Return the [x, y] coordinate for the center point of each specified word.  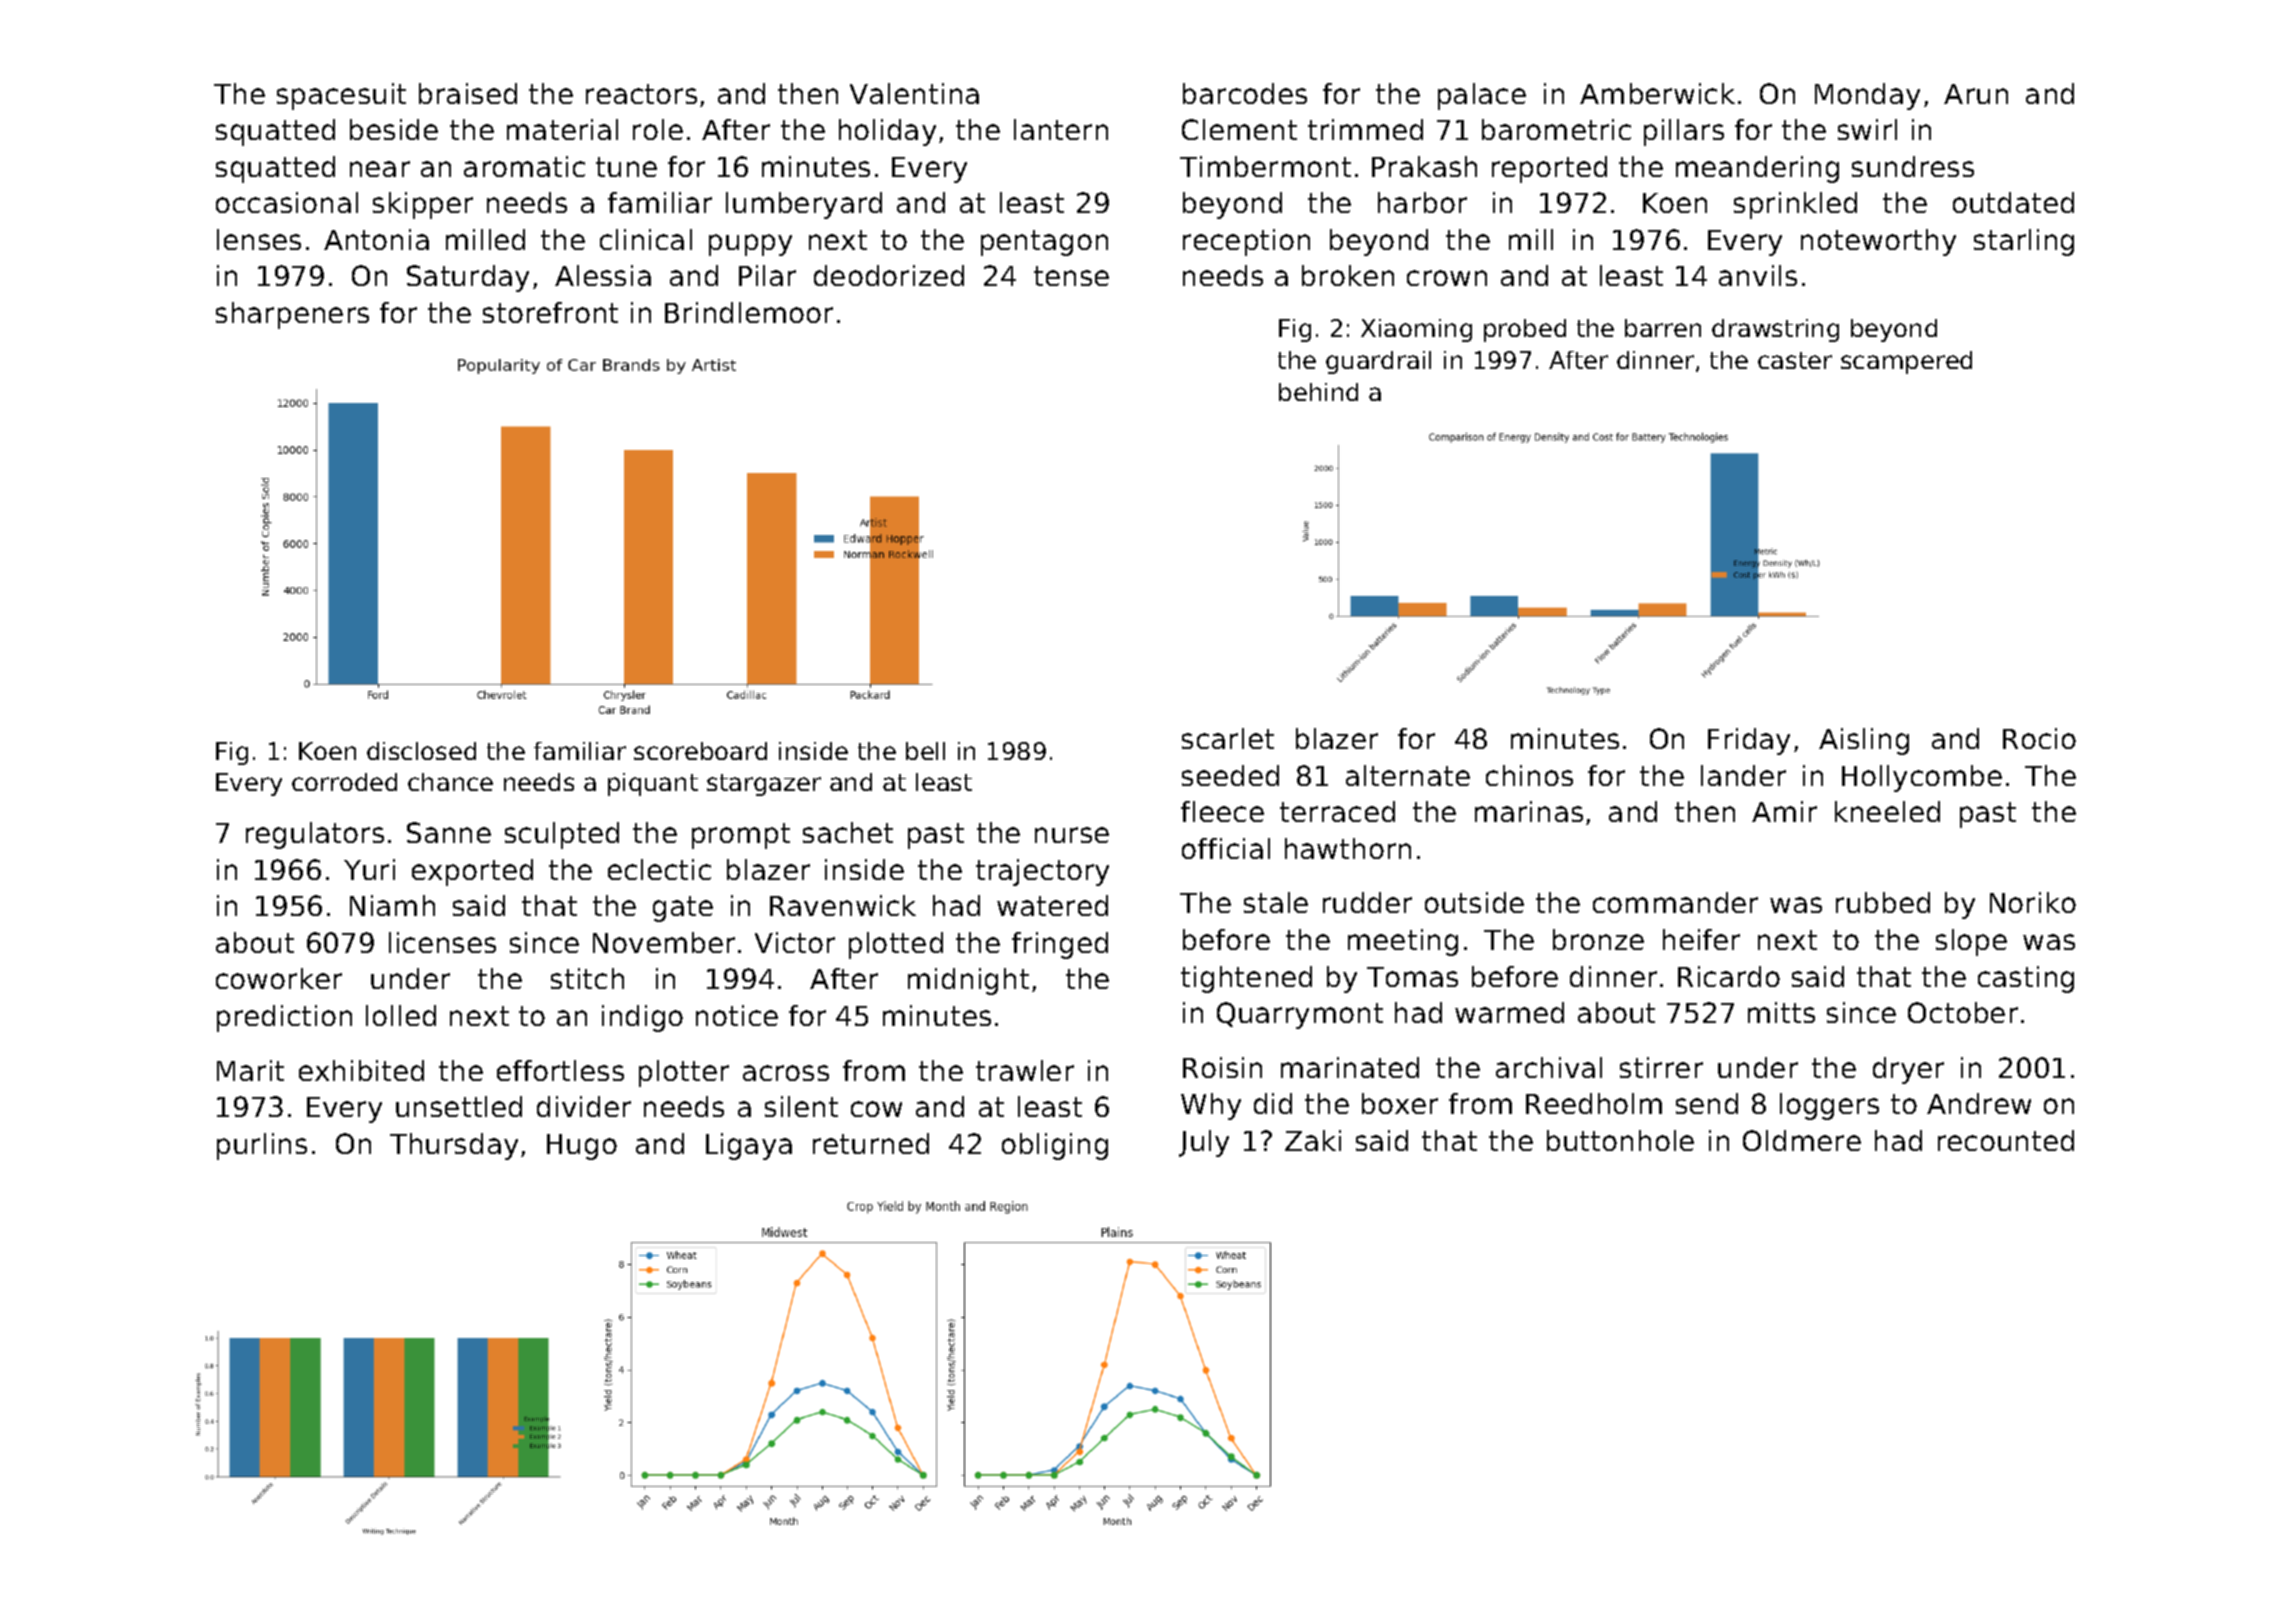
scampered [1906, 362]
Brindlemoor [749, 312]
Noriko [2033, 902]
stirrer [1661, 1067]
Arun [1976, 94]
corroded [344, 782]
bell [925, 751]
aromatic [524, 166]
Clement [1239, 129]
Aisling [1864, 741]
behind [1318, 392]
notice [737, 1015]
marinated [1350, 1067]
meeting [1403, 942]
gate [683, 909]
